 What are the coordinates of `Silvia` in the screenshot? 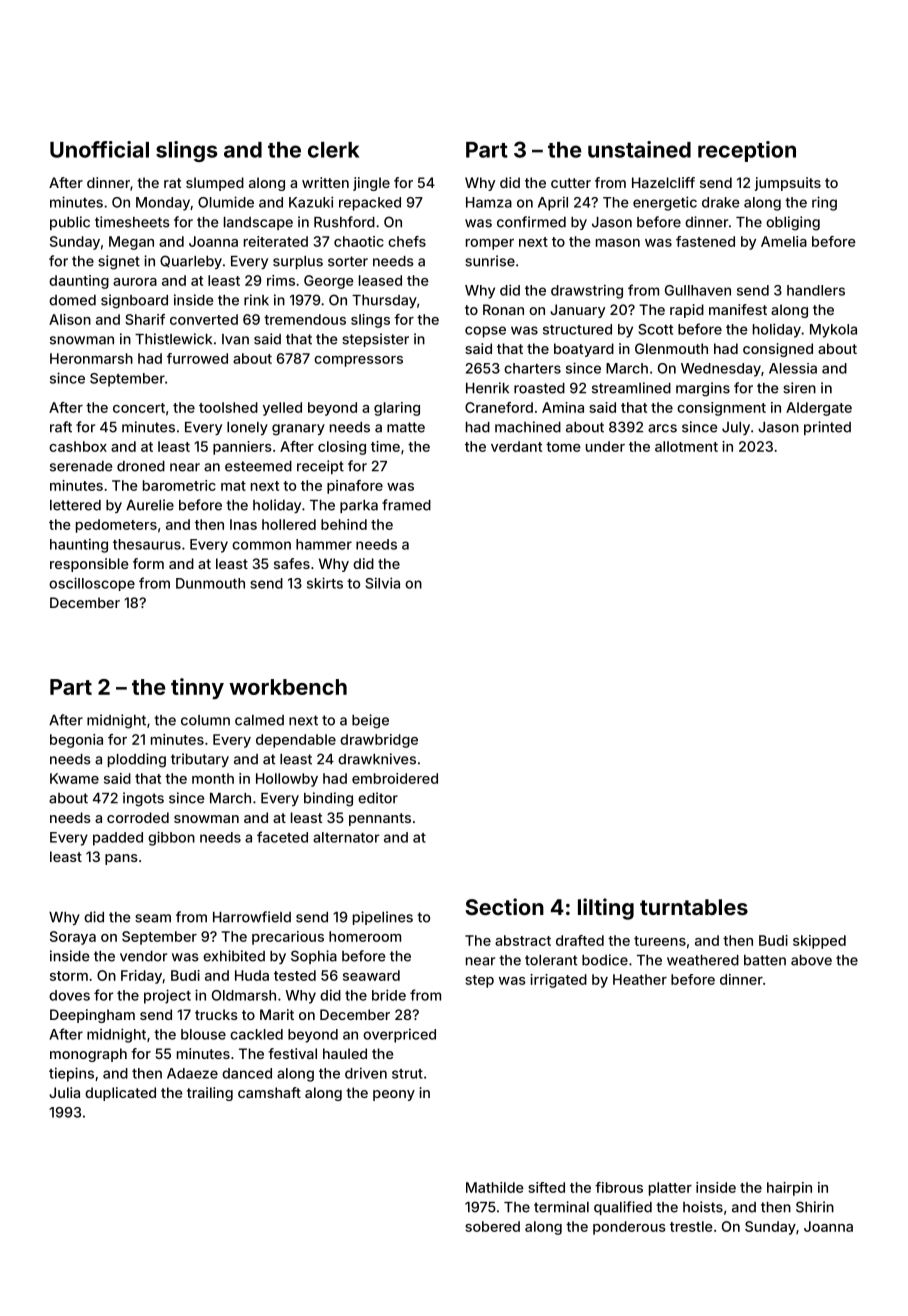 It's located at (382, 583).
